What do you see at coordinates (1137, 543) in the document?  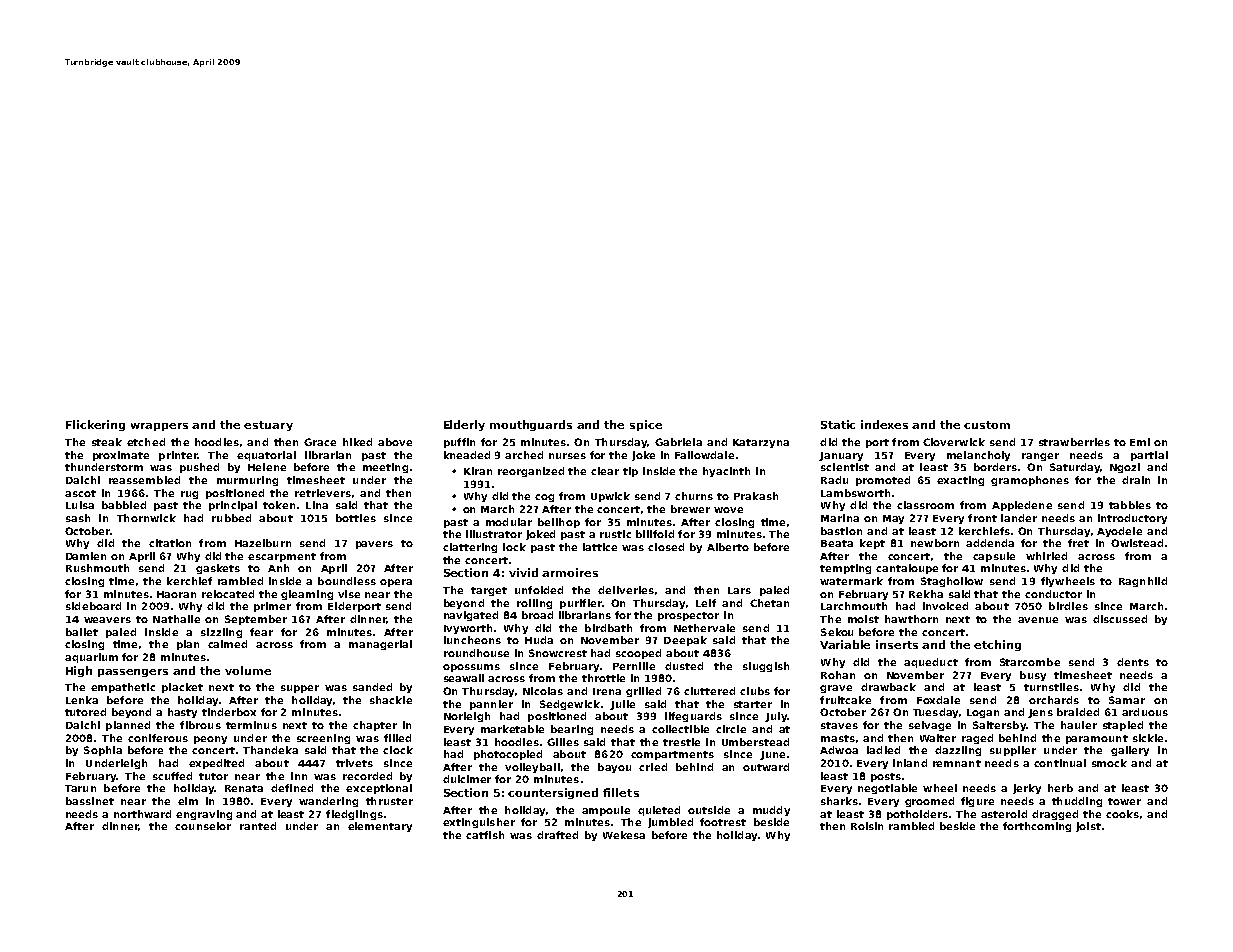 I see `Owlstead` at bounding box center [1137, 543].
